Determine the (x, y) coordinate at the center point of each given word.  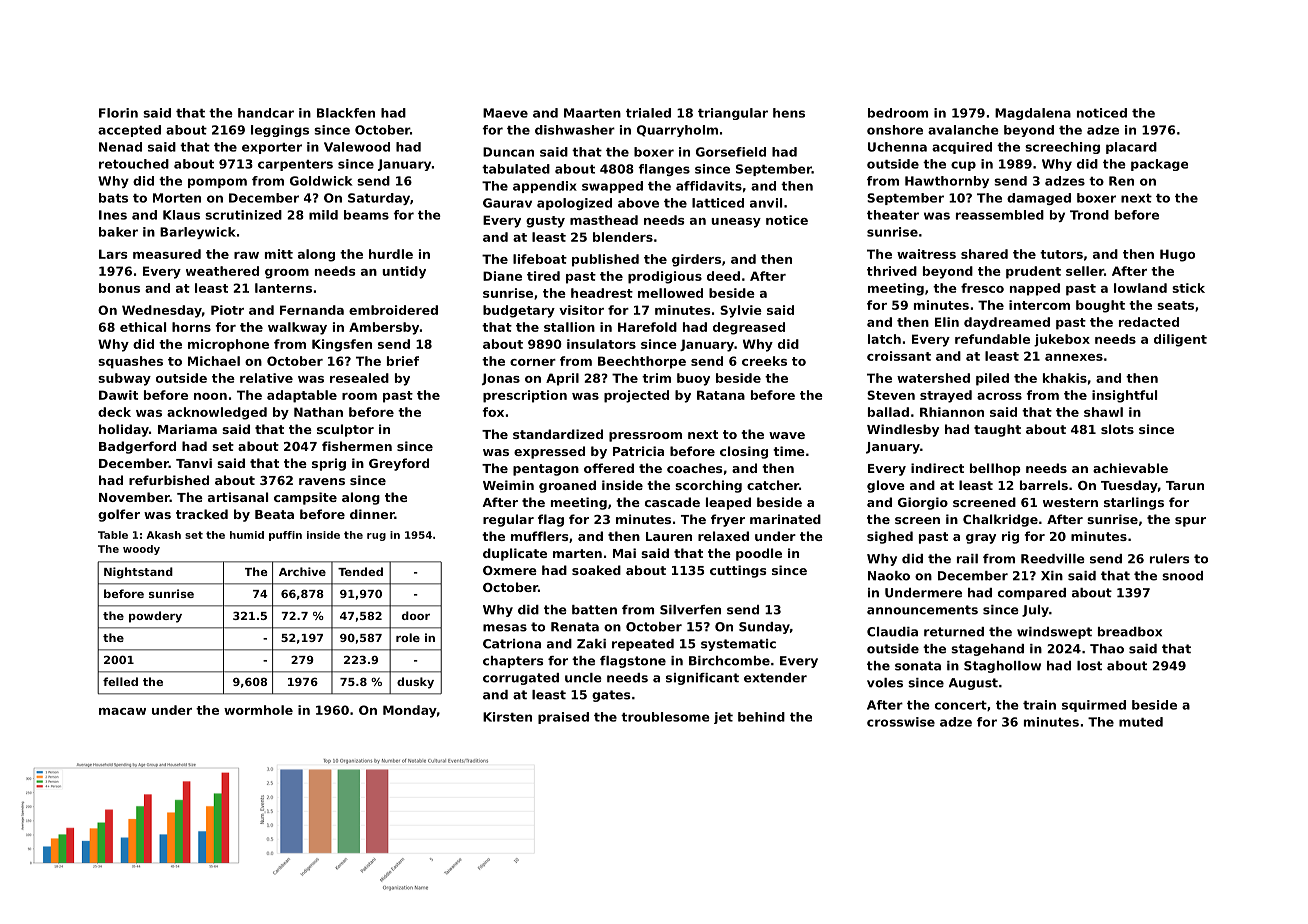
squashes (130, 362)
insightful (1124, 396)
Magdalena (1033, 114)
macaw (122, 711)
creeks (764, 361)
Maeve (505, 113)
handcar (266, 113)
